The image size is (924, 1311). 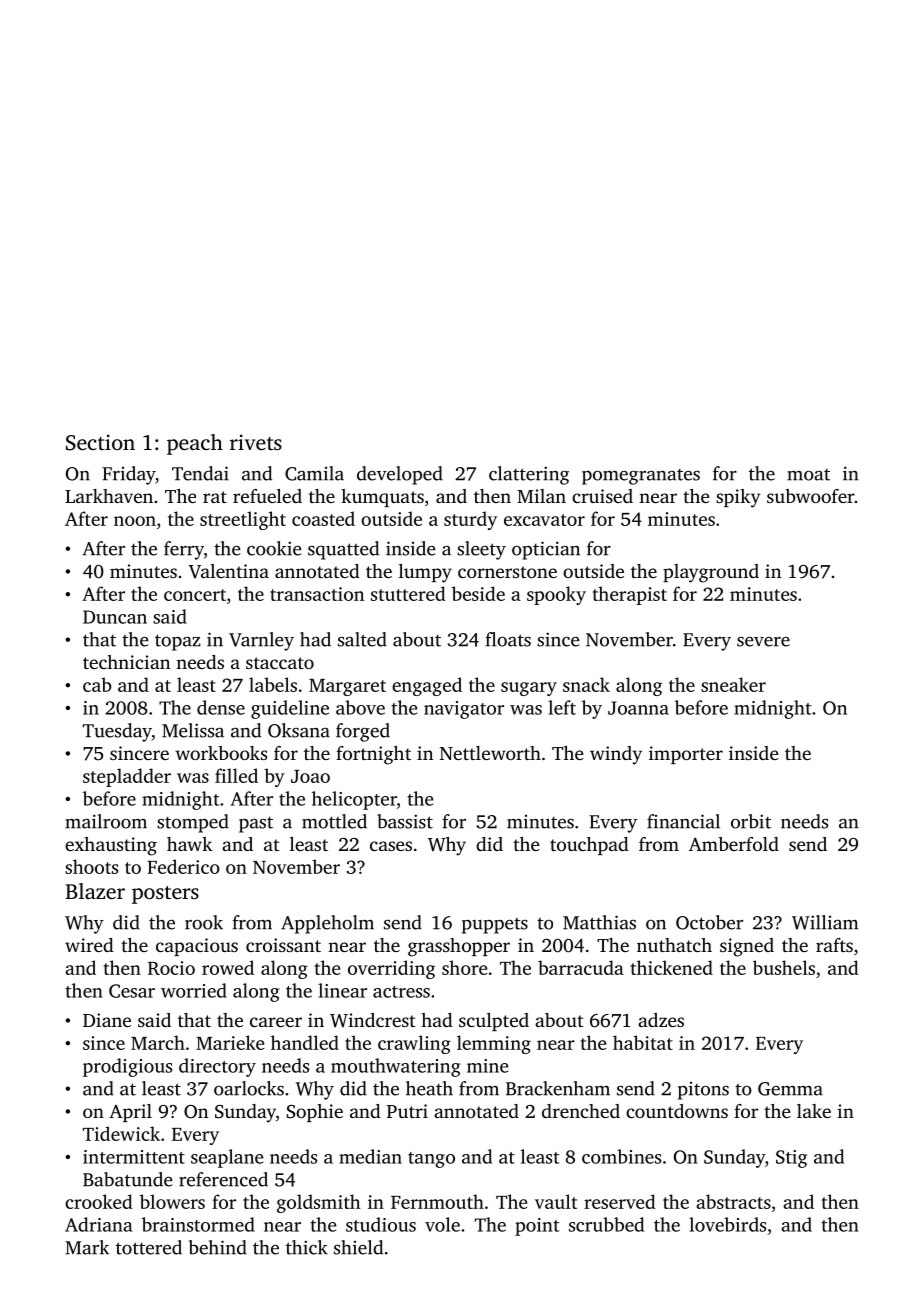 What do you see at coordinates (808, 475) in the document?
I see `moat` at bounding box center [808, 475].
